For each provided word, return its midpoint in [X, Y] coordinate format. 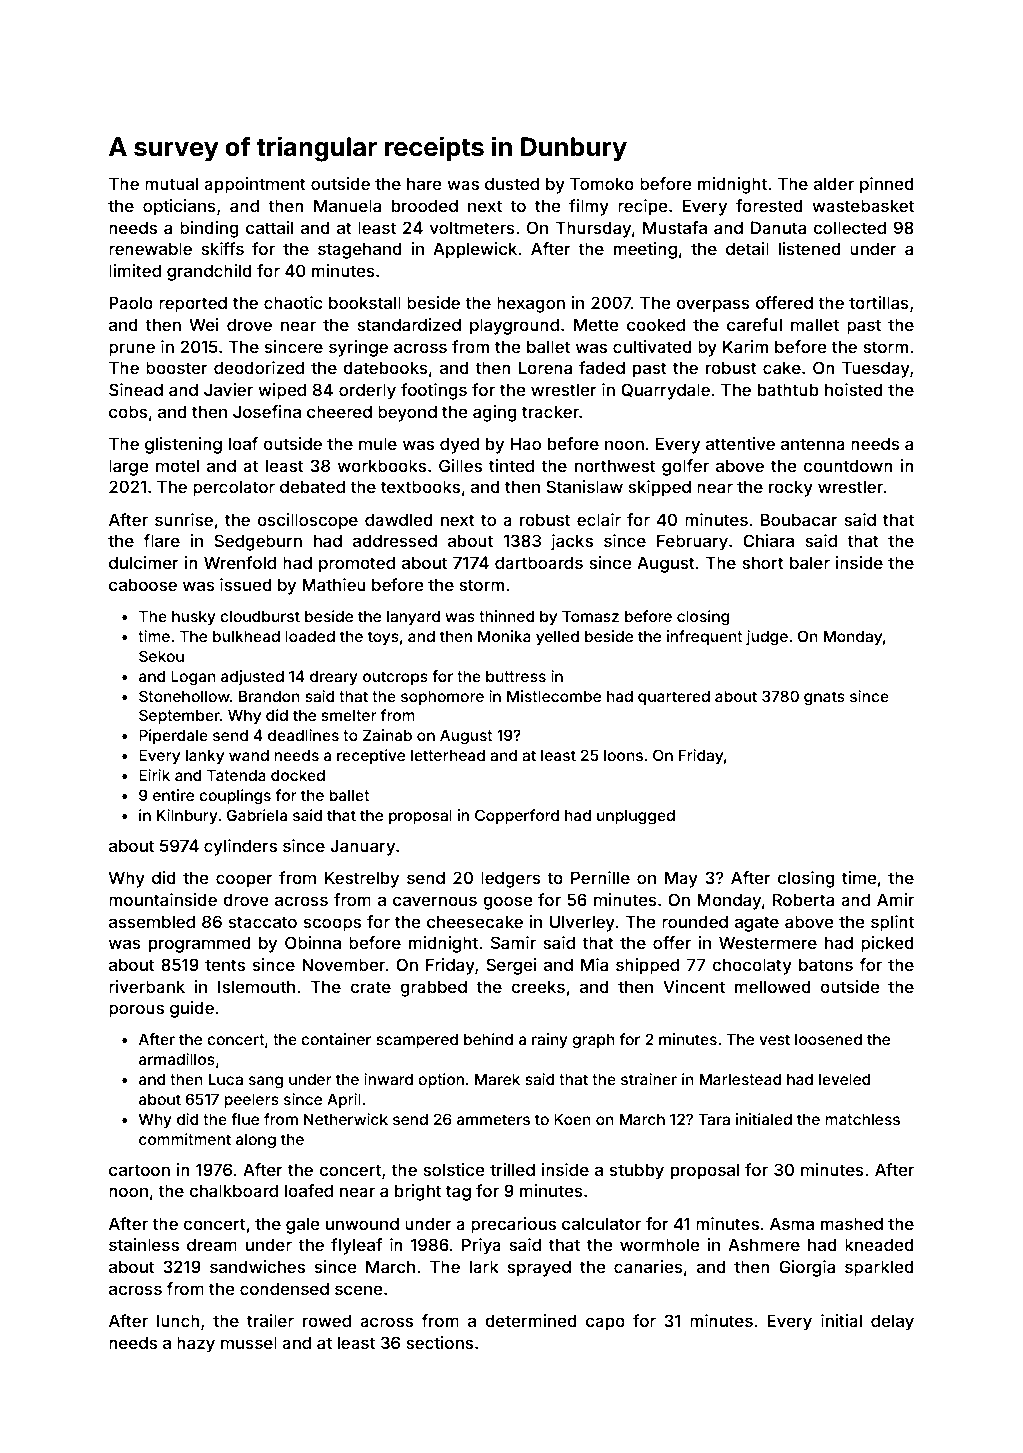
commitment [185, 1139]
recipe [642, 207]
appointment [255, 185]
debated [312, 486]
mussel [249, 1342]
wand [249, 755]
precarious [513, 1225]
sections [439, 1342]
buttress [516, 676]
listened [810, 248]
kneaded [879, 1244]
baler [810, 562]
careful [754, 324]
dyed [459, 445]
